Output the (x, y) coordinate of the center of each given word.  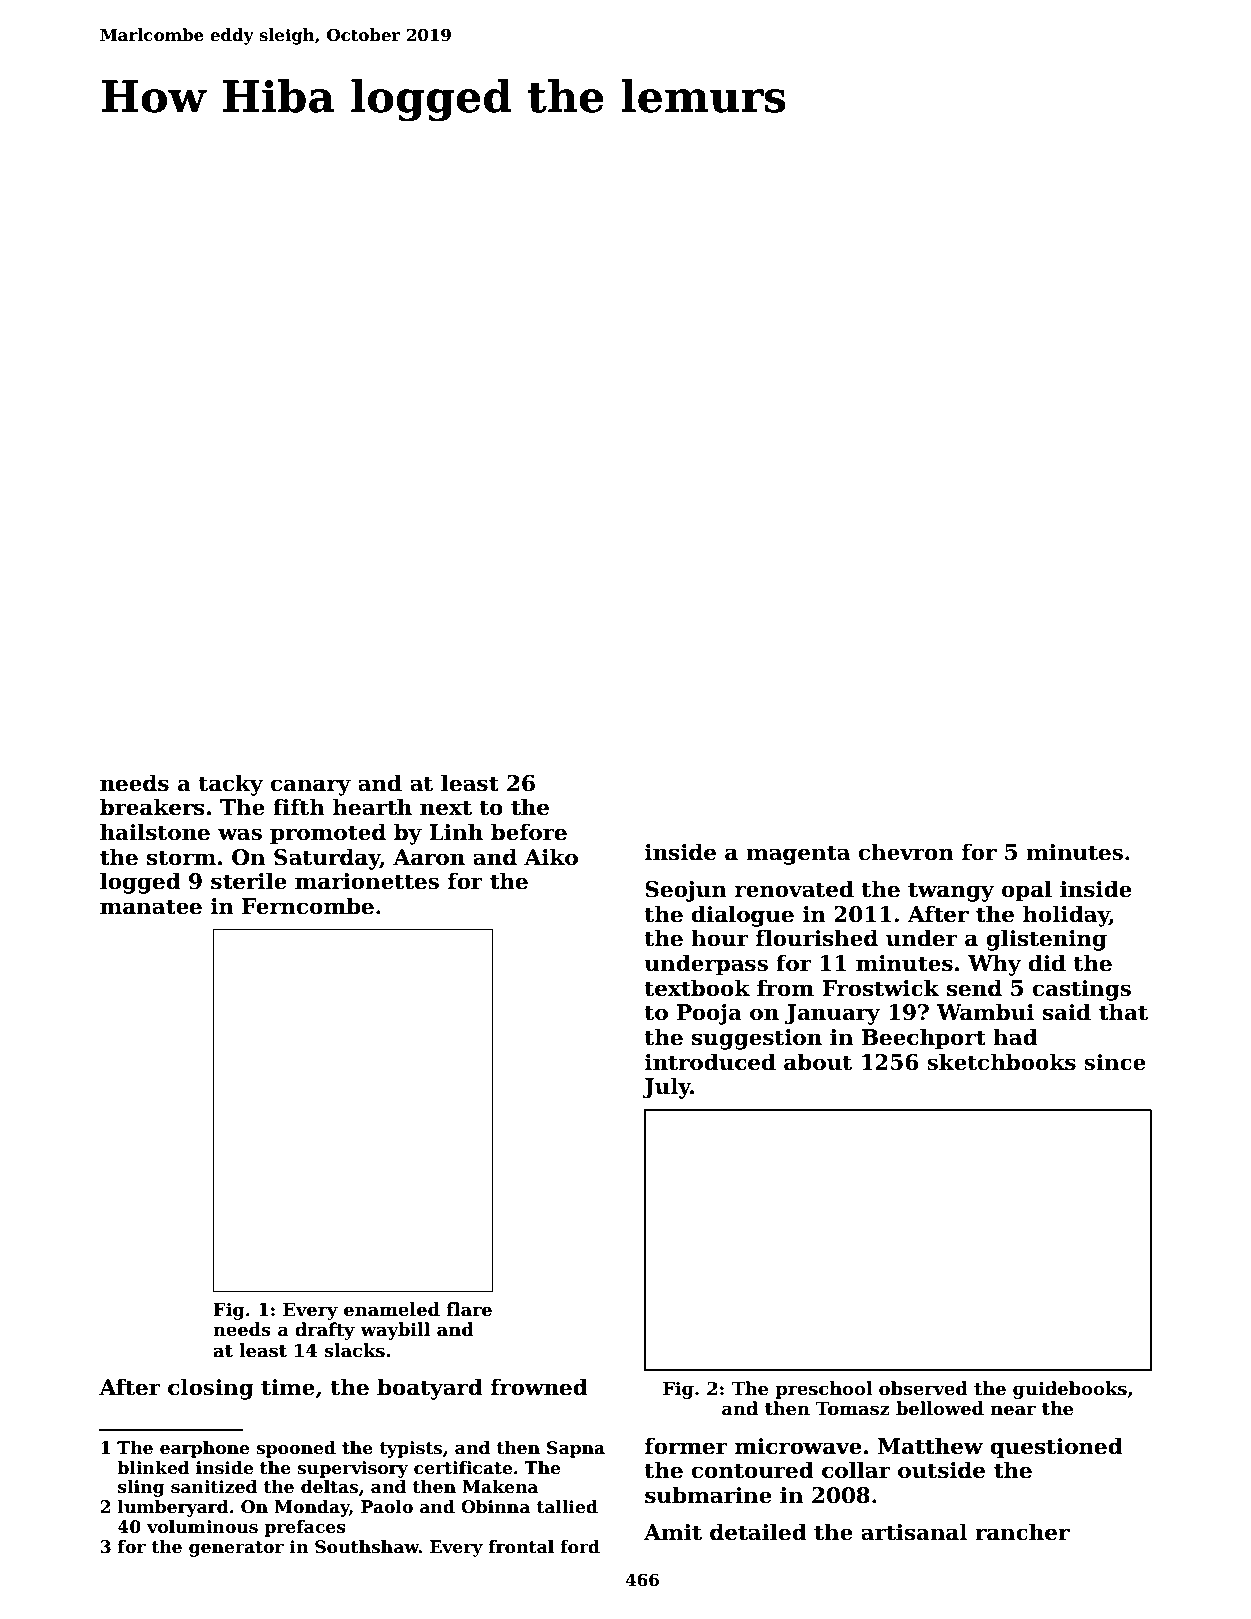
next (446, 808)
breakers (152, 807)
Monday (312, 1508)
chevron (906, 852)
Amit (673, 1532)
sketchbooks (1001, 1062)
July (666, 1088)
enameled (392, 1309)
